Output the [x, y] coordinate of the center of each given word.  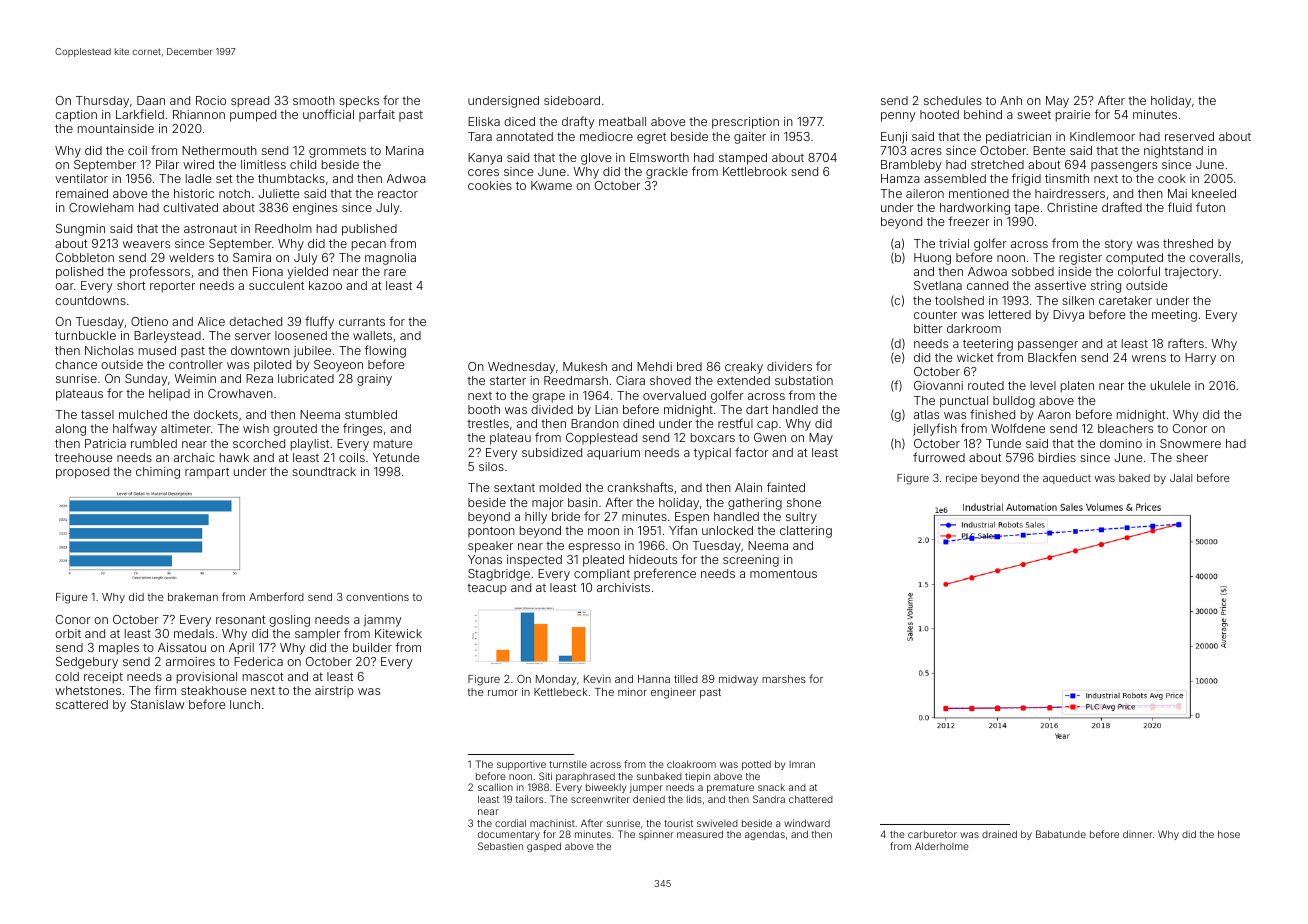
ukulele [1170, 385]
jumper [646, 789]
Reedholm [283, 228]
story [1119, 245]
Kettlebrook [755, 171]
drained [999, 834]
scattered [82, 704]
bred [689, 366]
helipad [169, 395]
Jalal [1181, 478]
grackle [667, 173]
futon [1210, 207]
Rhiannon [199, 114]
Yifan [683, 530]
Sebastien [500, 846]
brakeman [193, 597]
